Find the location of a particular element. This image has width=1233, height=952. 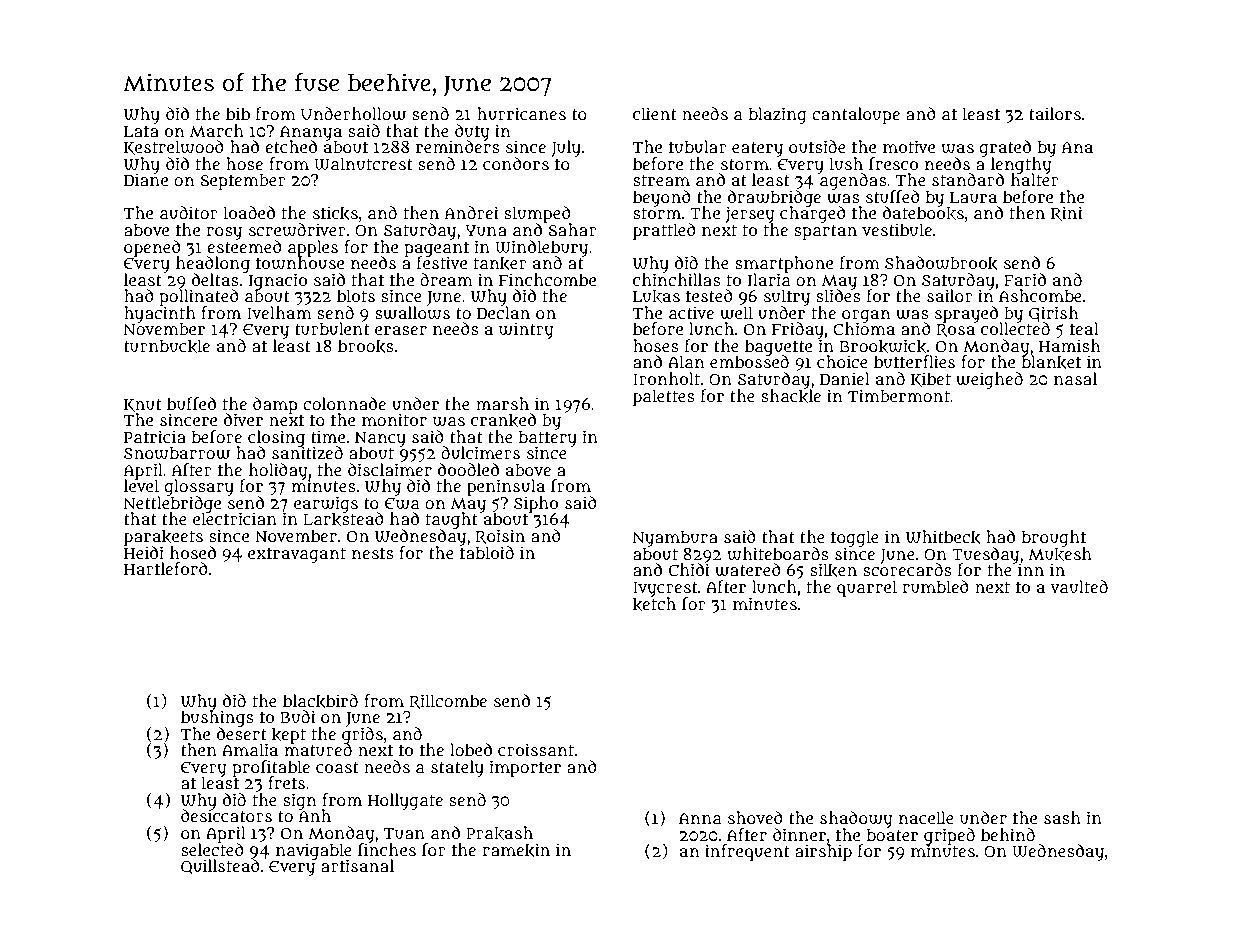

Ivelham is located at coordinates (279, 312).
